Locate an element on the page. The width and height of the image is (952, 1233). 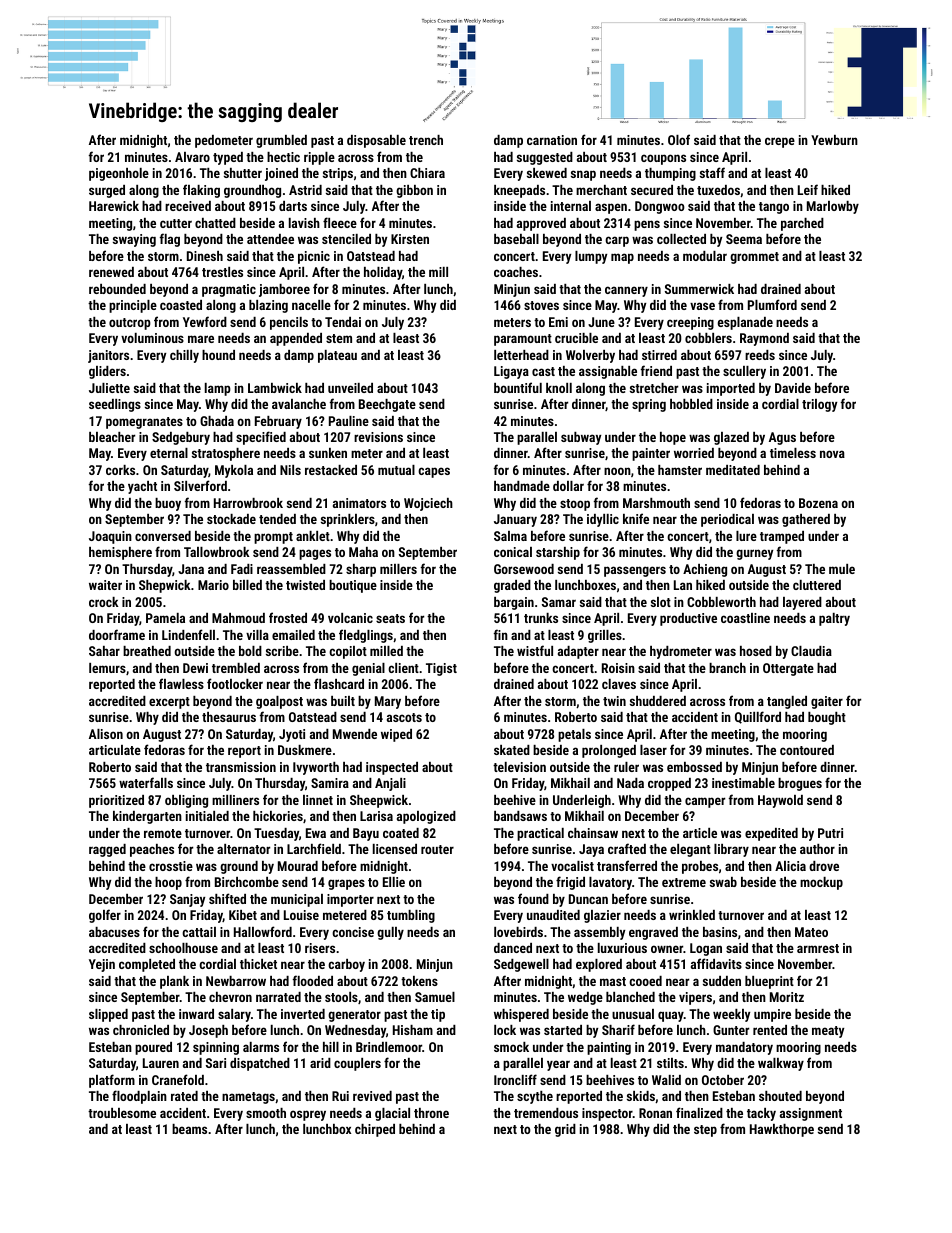
Sanjay is located at coordinates (187, 900).
